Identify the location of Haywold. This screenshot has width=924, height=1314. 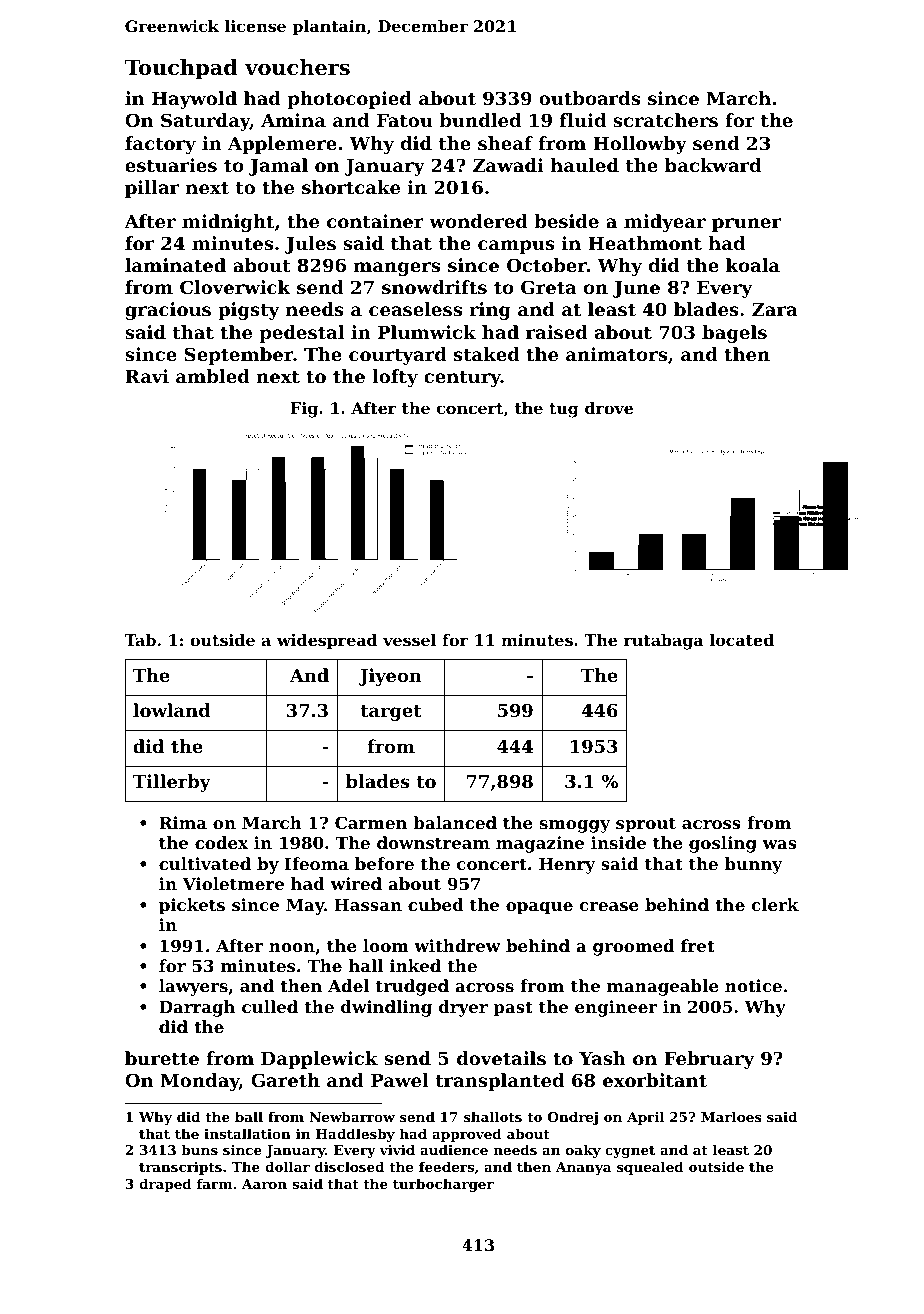
(194, 100).
